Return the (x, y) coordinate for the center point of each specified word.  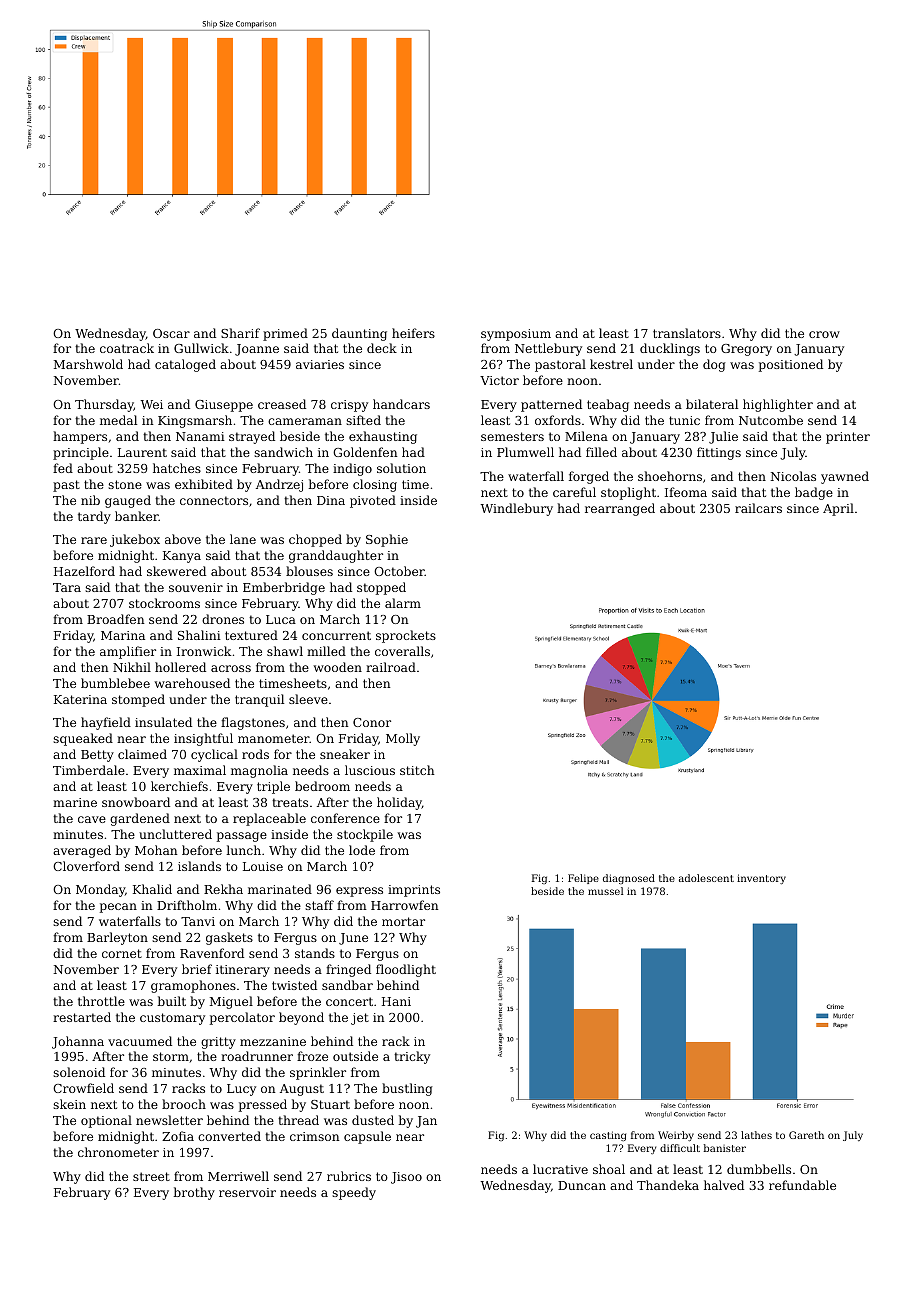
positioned (791, 365)
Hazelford (84, 571)
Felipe (583, 879)
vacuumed (140, 1041)
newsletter (169, 1120)
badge (814, 493)
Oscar (171, 333)
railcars (758, 508)
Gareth (806, 1135)
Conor (372, 722)
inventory (761, 879)
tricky (412, 1057)
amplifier (128, 652)
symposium (516, 335)
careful (574, 492)
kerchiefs (179, 786)
